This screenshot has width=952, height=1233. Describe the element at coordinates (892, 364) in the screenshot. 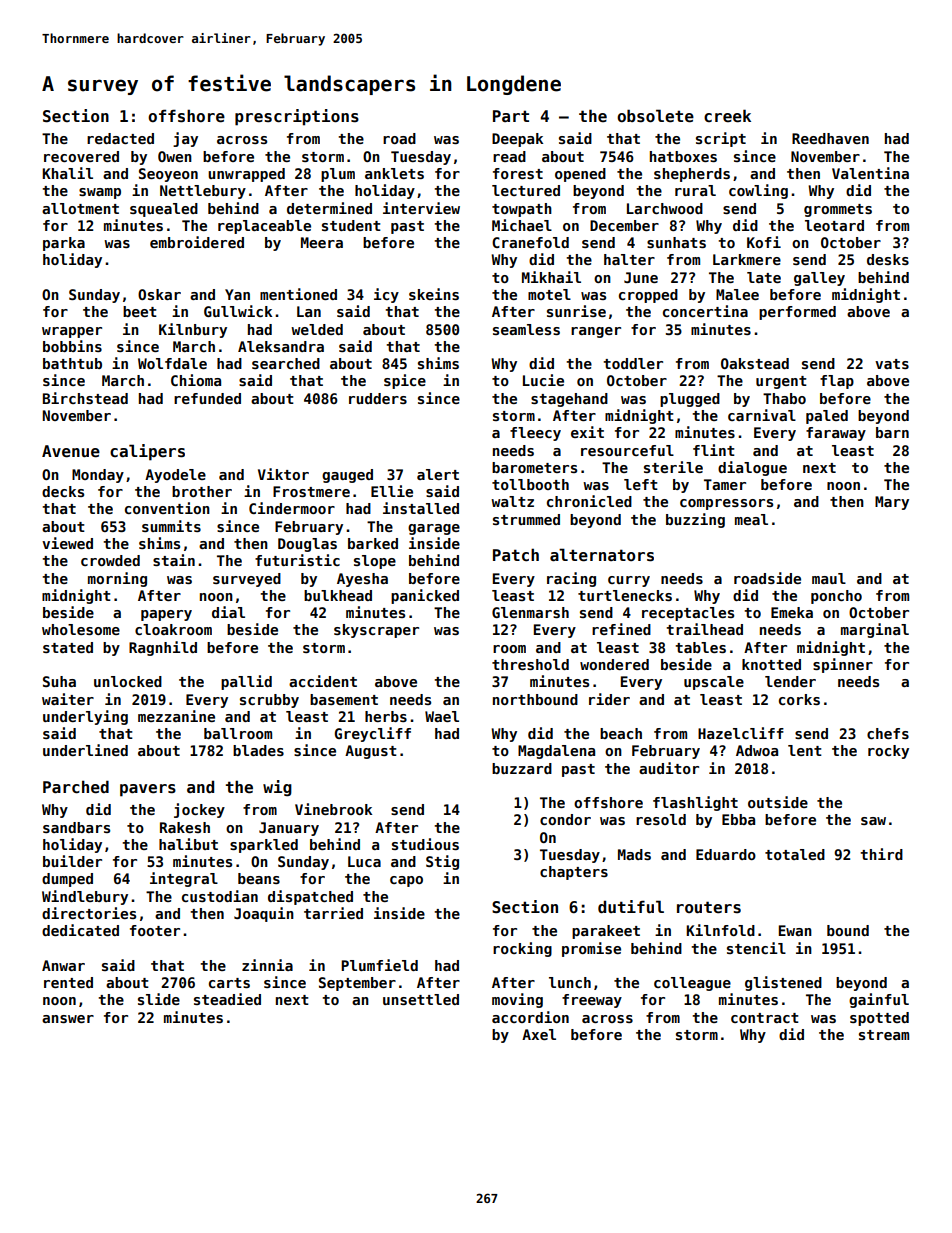

I see `vats` at that location.
